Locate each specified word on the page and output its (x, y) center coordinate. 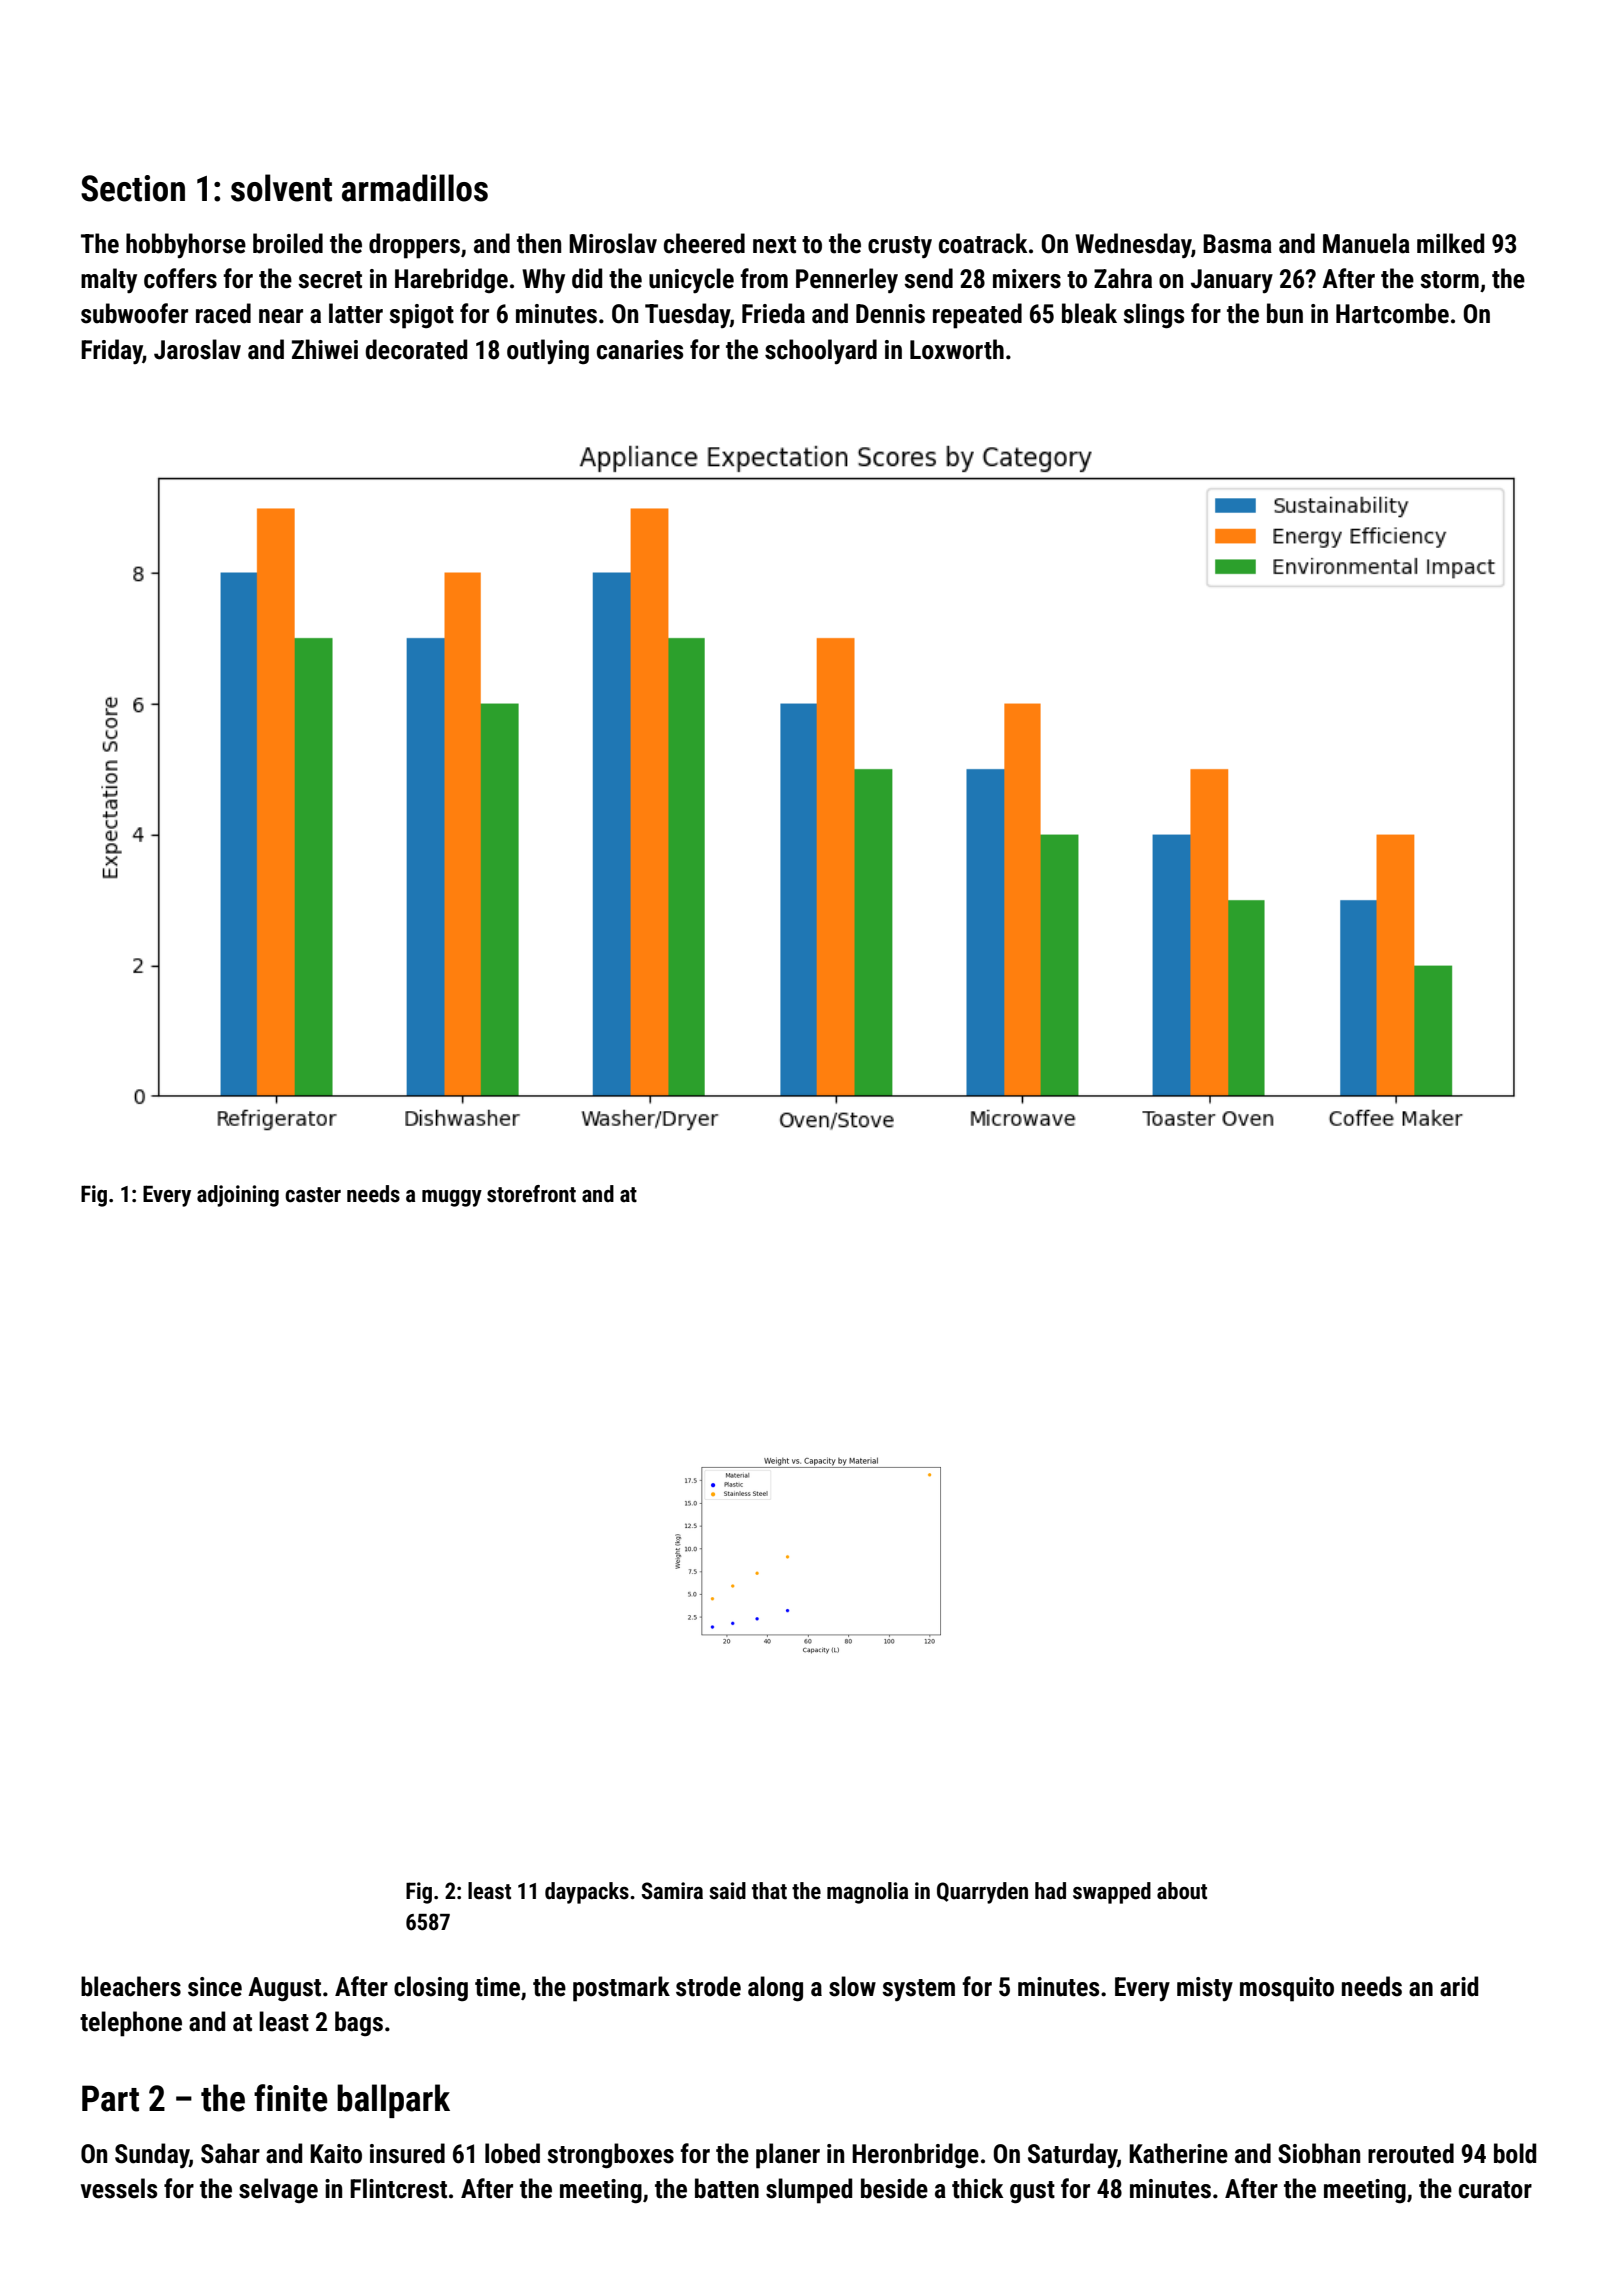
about (1182, 1891)
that (769, 1891)
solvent (281, 188)
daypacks (587, 1893)
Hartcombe (1392, 313)
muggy (452, 1198)
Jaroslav (197, 349)
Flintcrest (398, 2188)
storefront (531, 1194)
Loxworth (957, 349)
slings (1153, 316)
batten (727, 2188)
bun (1285, 313)
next (774, 245)
